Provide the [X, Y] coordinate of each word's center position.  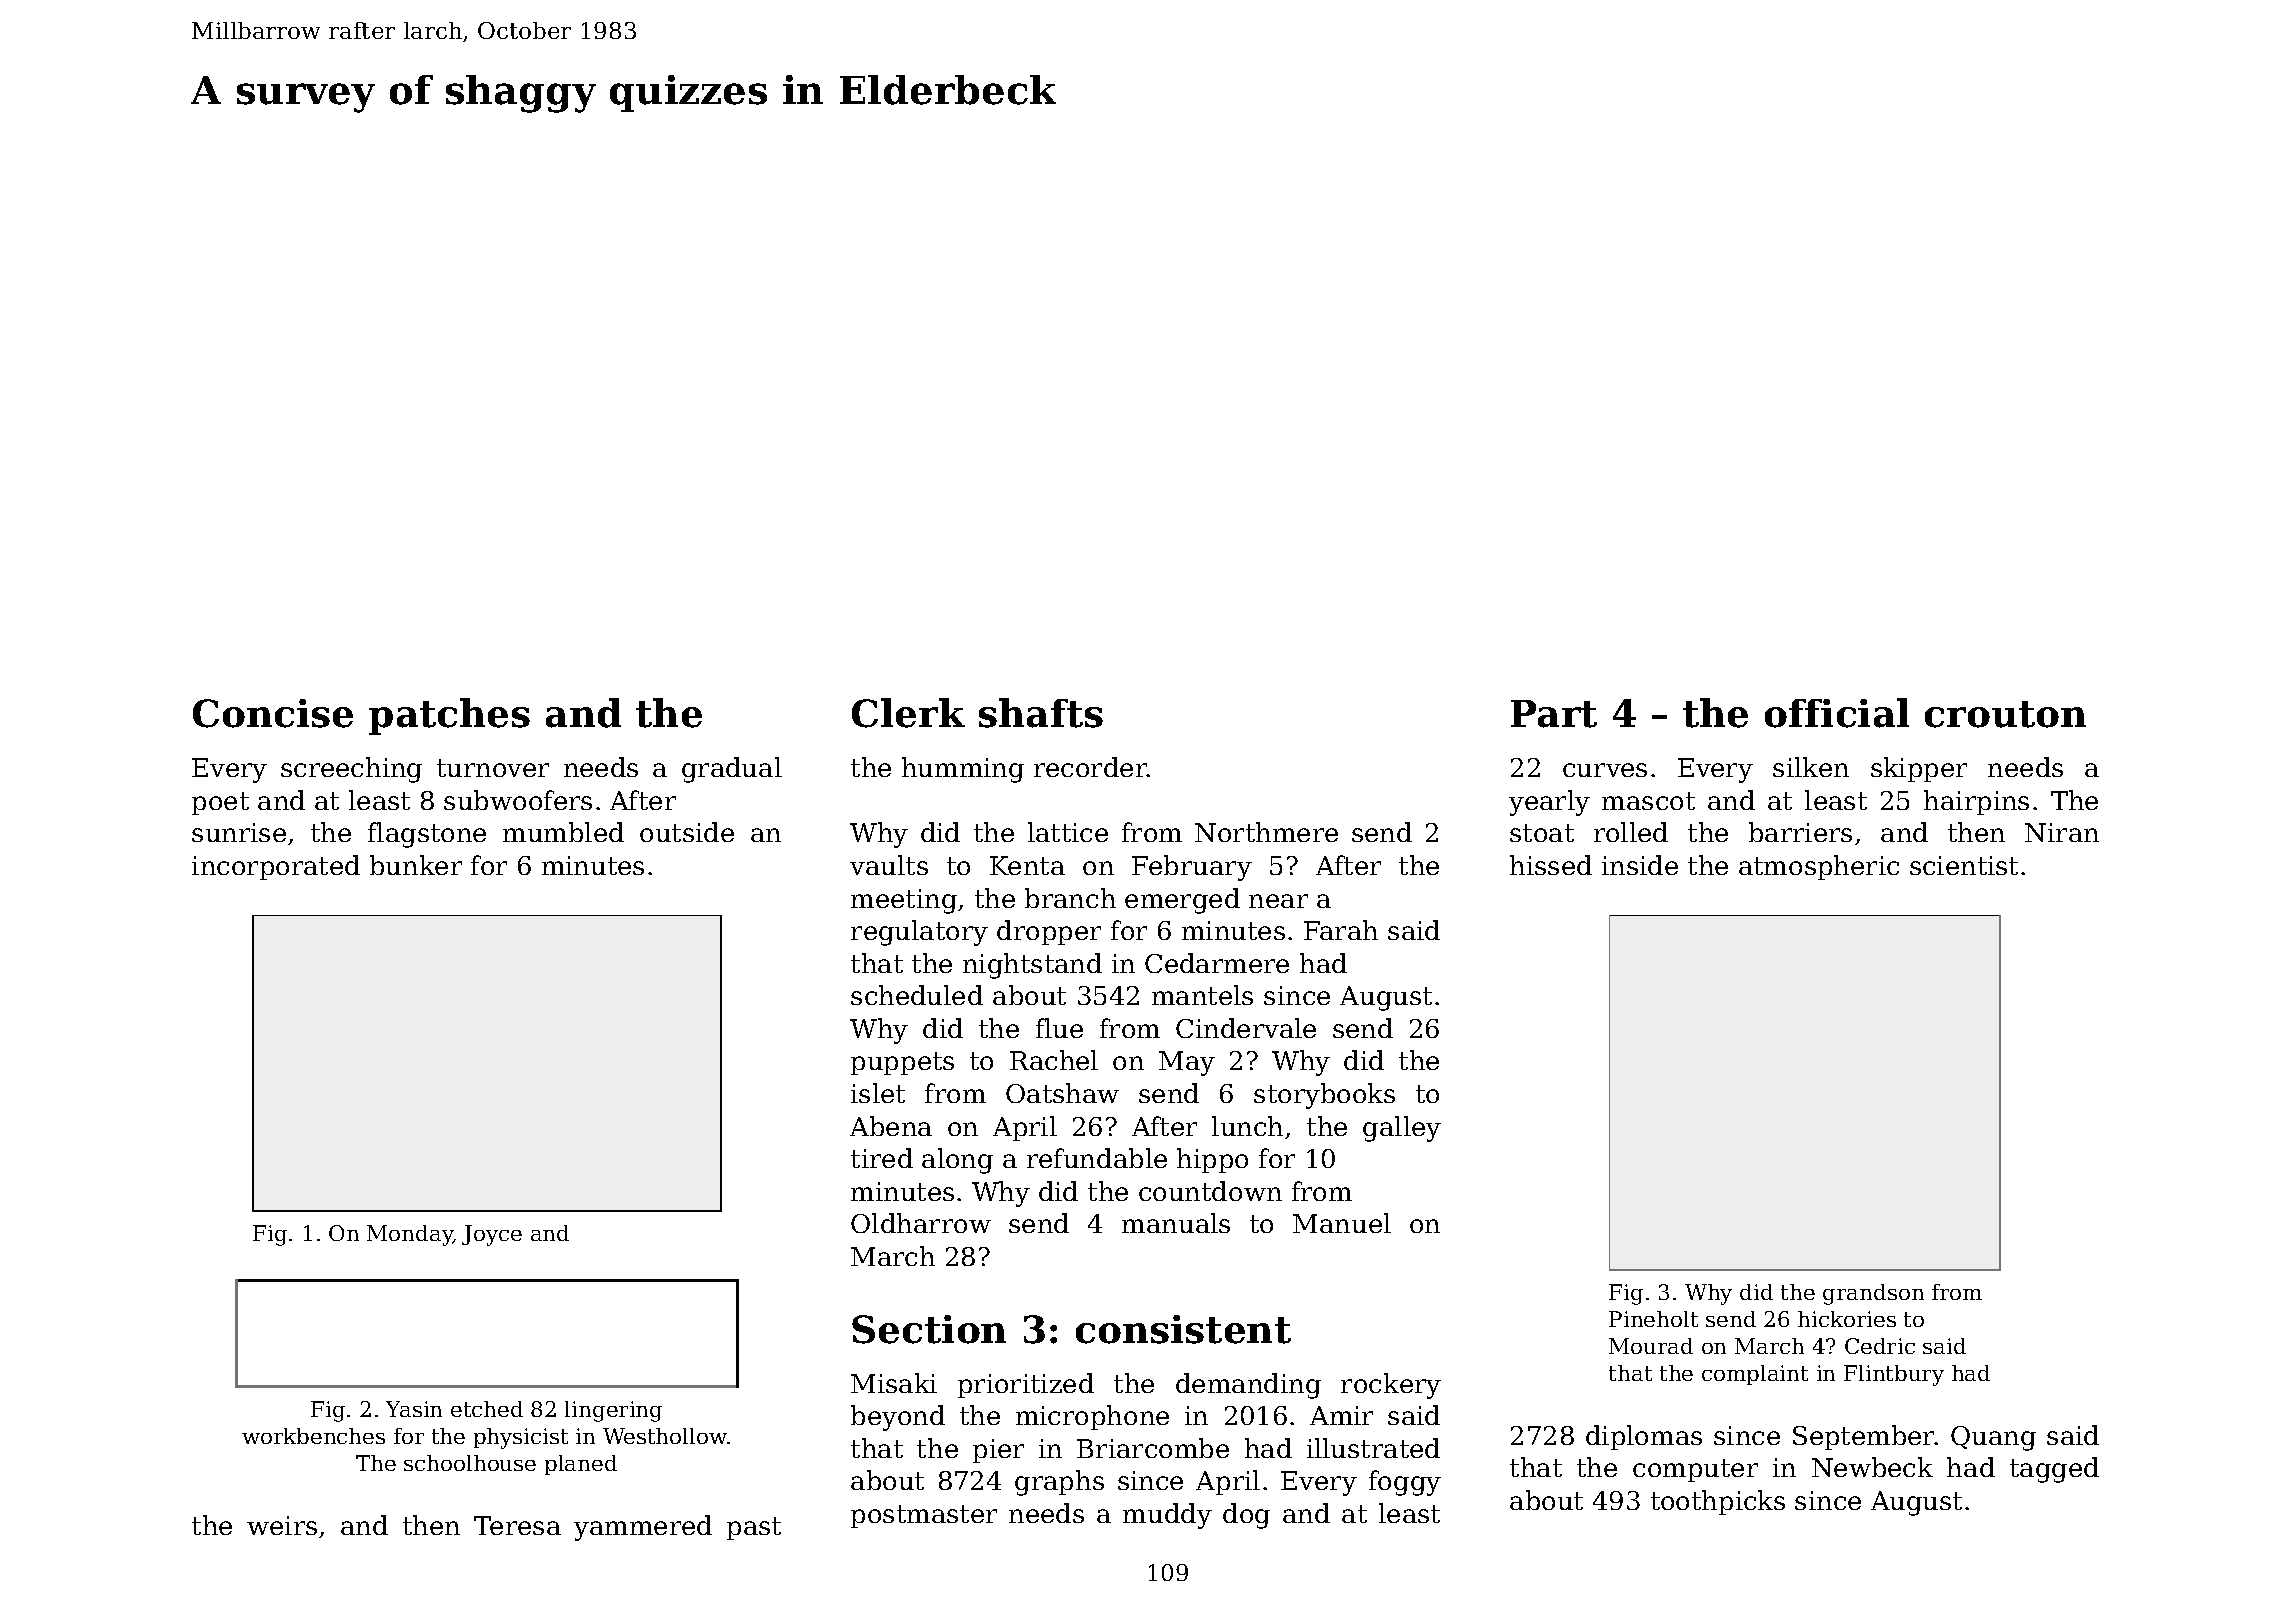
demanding [1248, 1386]
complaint [1755, 1375]
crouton [2005, 714]
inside [1640, 865]
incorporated [276, 867]
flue [1059, 1028]
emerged [1182, 901]
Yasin [414, 1409]
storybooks [1324, 1096]
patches [449, 716]
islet [878, 1093]
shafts [1041, 713]
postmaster [924, 1516]
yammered [643, 1528]
